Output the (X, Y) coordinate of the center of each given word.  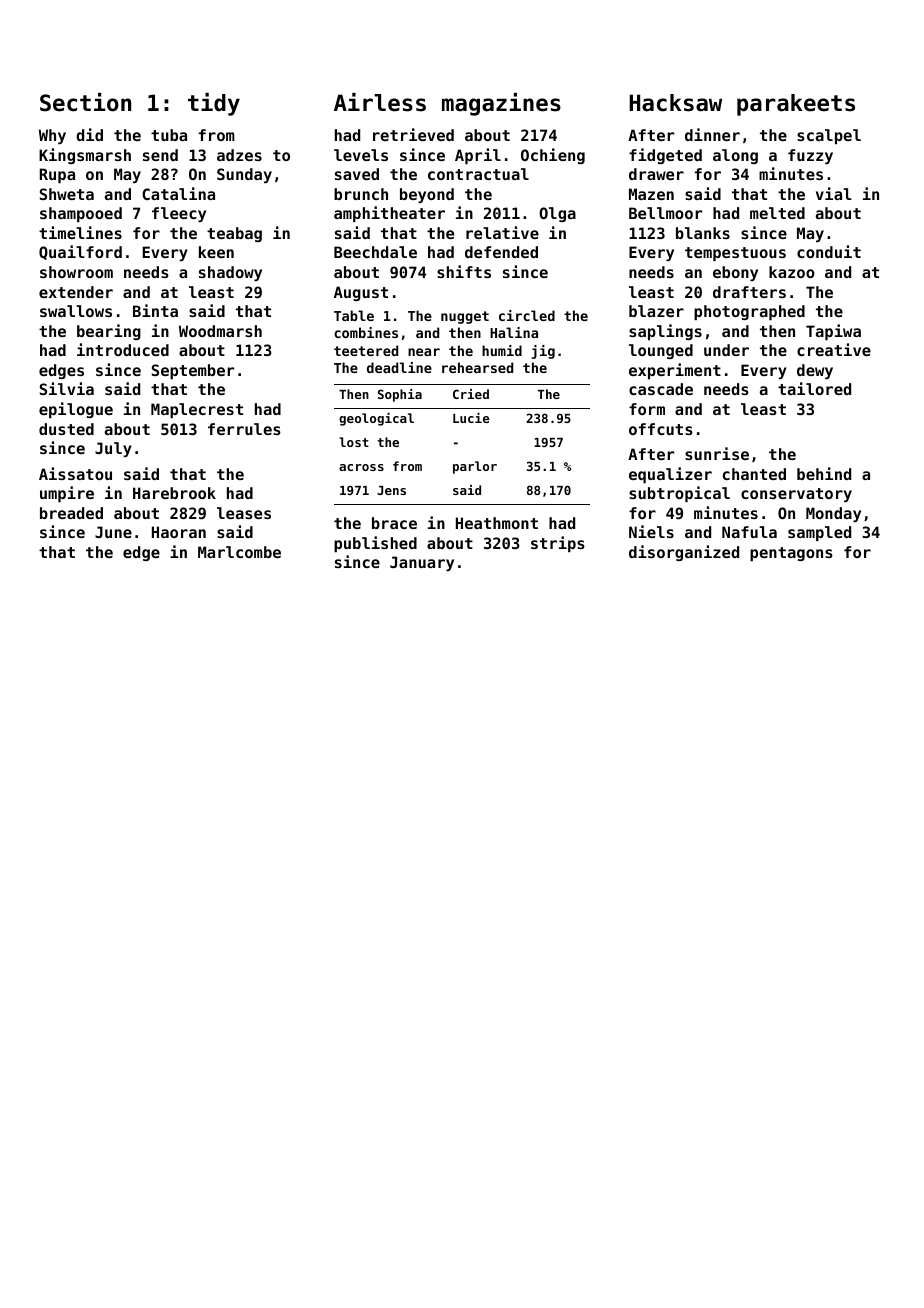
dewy (815, 371)
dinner (712, 134)
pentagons (791, 554)
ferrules (244, 429)
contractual (478, 174)
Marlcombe (239, 552)
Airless (380, 102)
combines (366, 332)
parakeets (796, 105)
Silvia (67, 388)
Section (85, 102)
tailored (814, 388)
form (647, 409)
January (422, 563)
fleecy (179, 214)
